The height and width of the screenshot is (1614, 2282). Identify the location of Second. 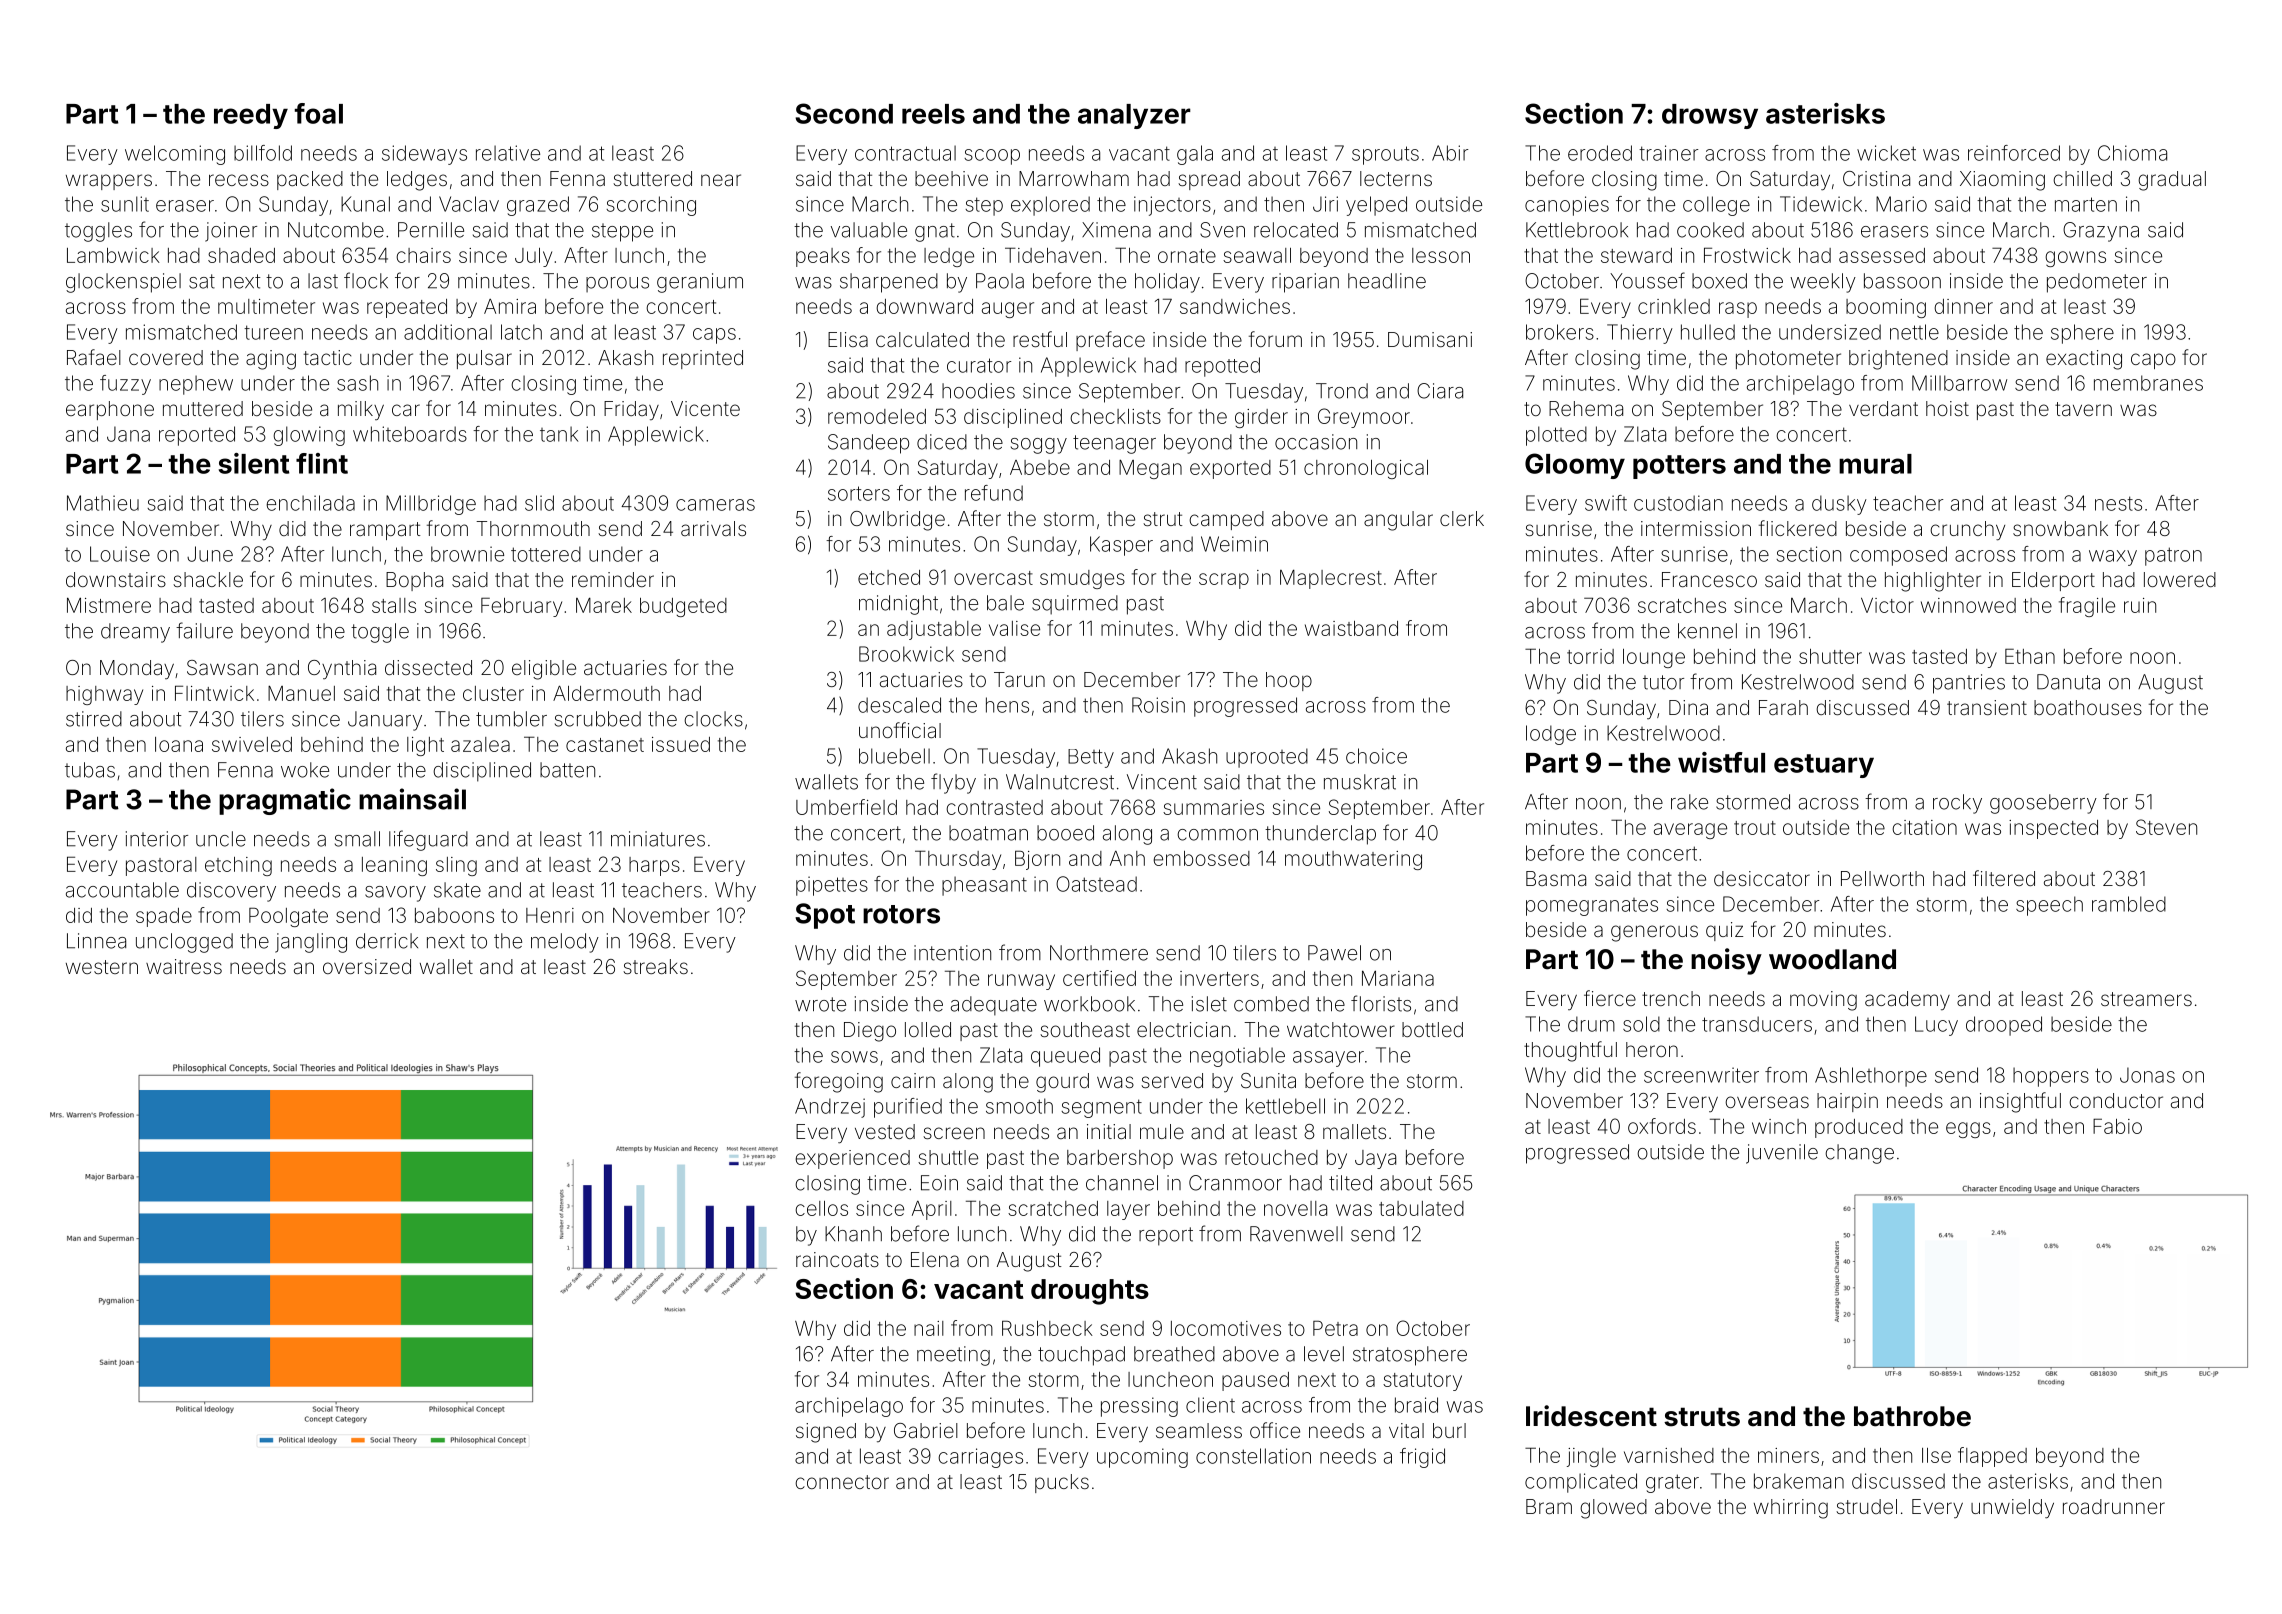
(844, 113).
